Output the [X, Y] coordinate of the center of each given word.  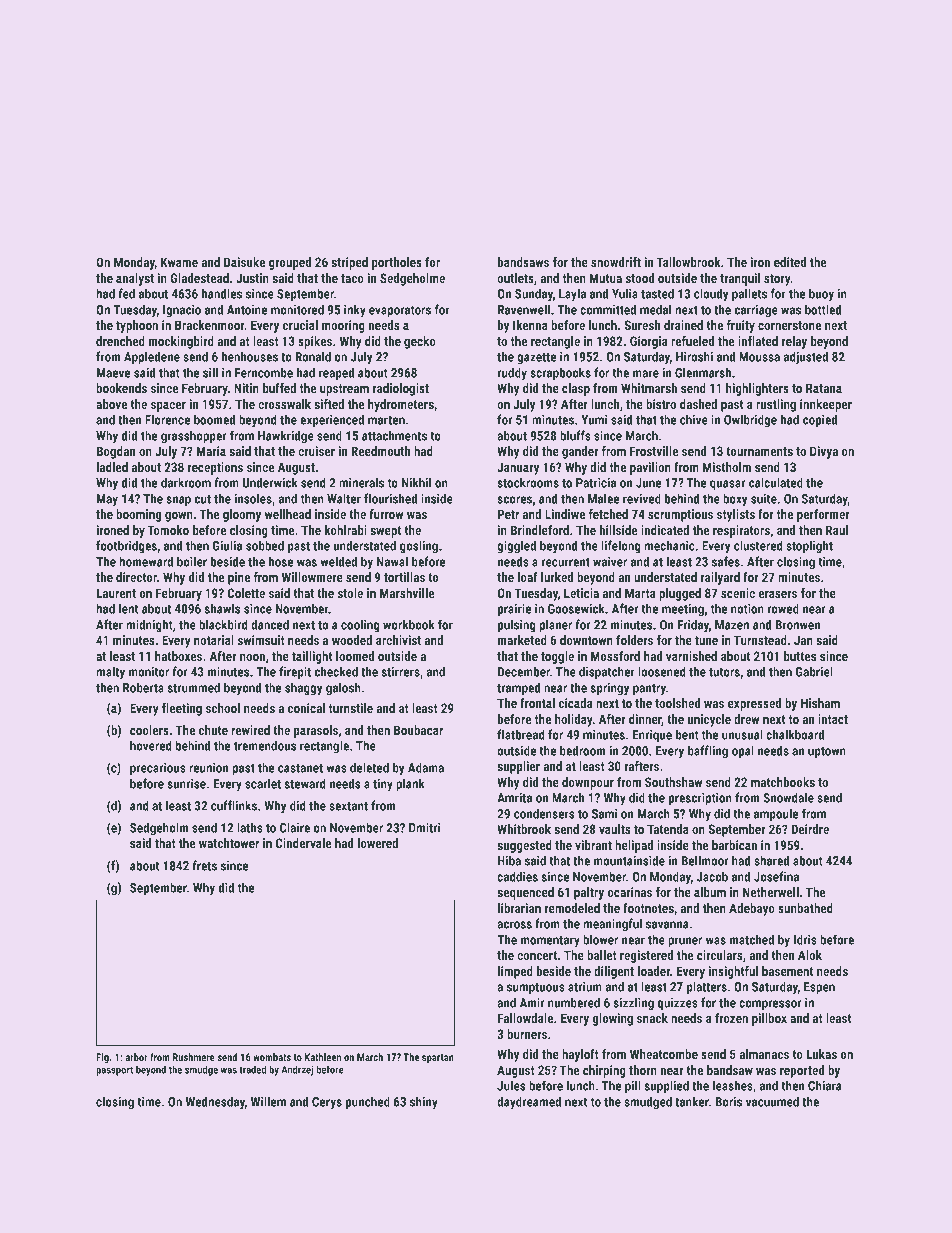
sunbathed [805, 908]
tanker [692, 1101]
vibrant [593, 845]
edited [790, 262]
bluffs [575, 435]
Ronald [313, 356]
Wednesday [215, 1102]
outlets [515, 278]
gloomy [242, 515]
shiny [424, 1103]
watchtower [229, 843]
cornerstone [789, 325]
